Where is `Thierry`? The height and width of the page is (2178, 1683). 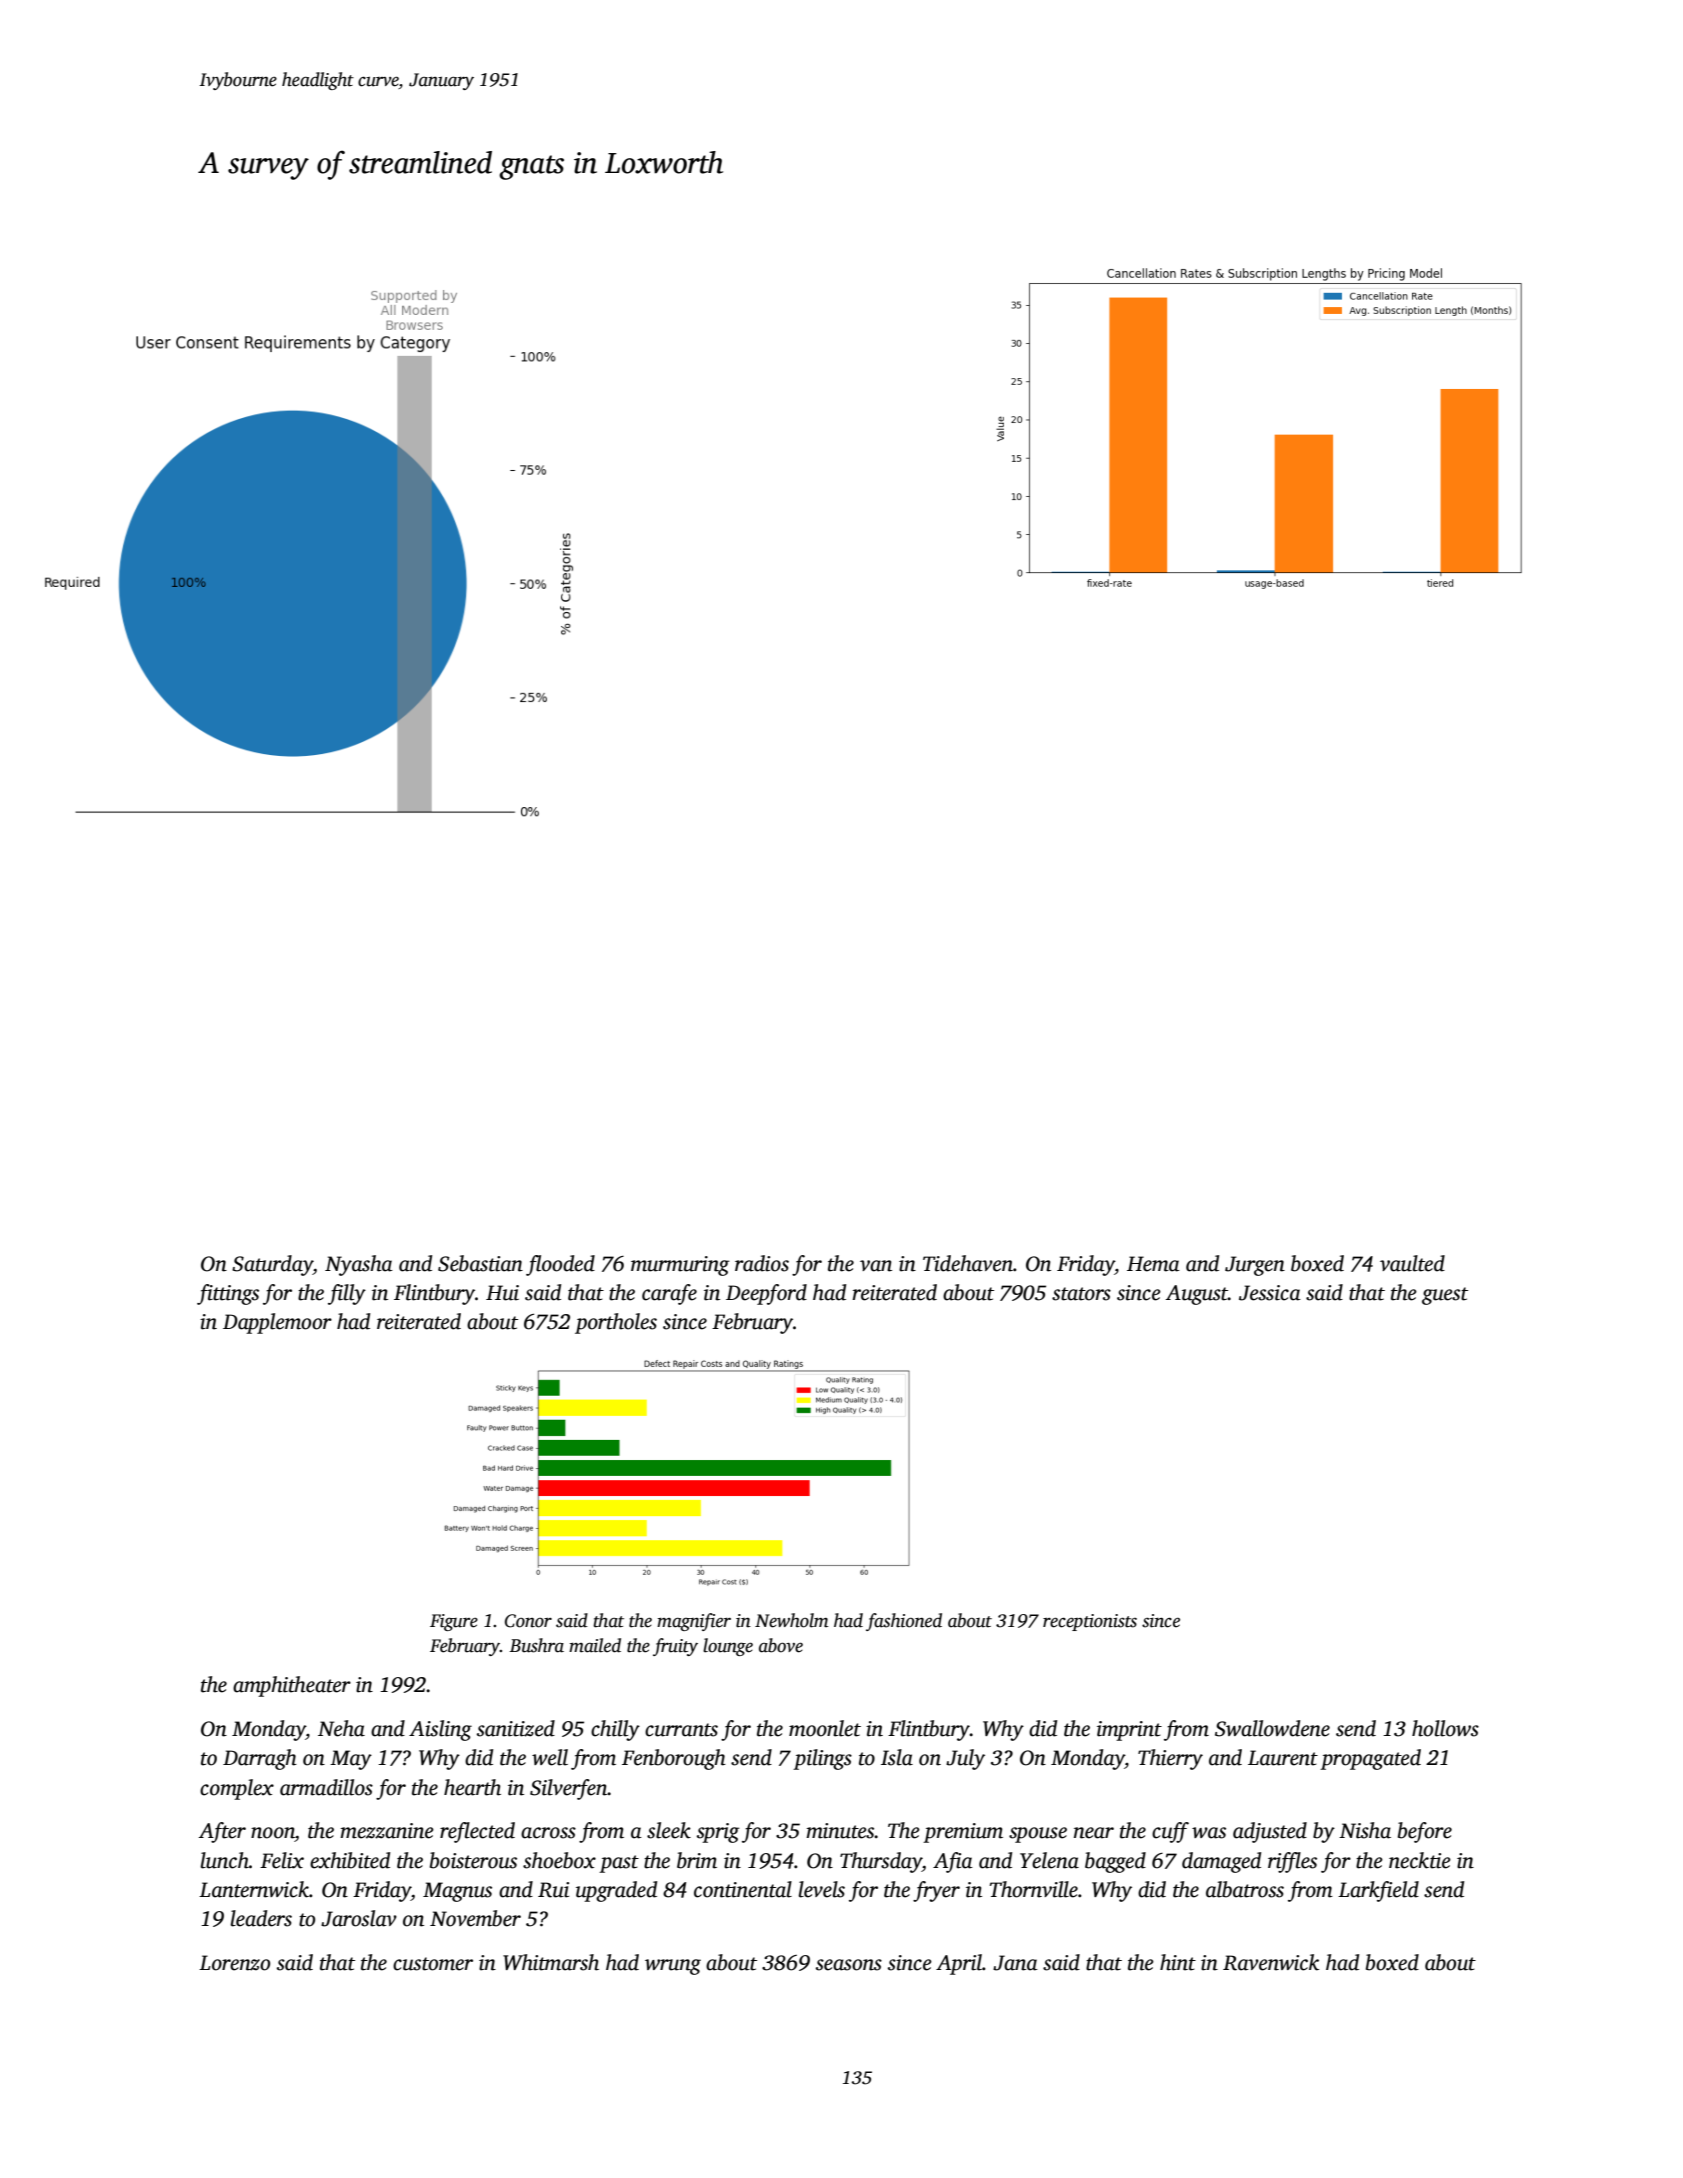
Thierry is located at coordinates (1170, 1759).
